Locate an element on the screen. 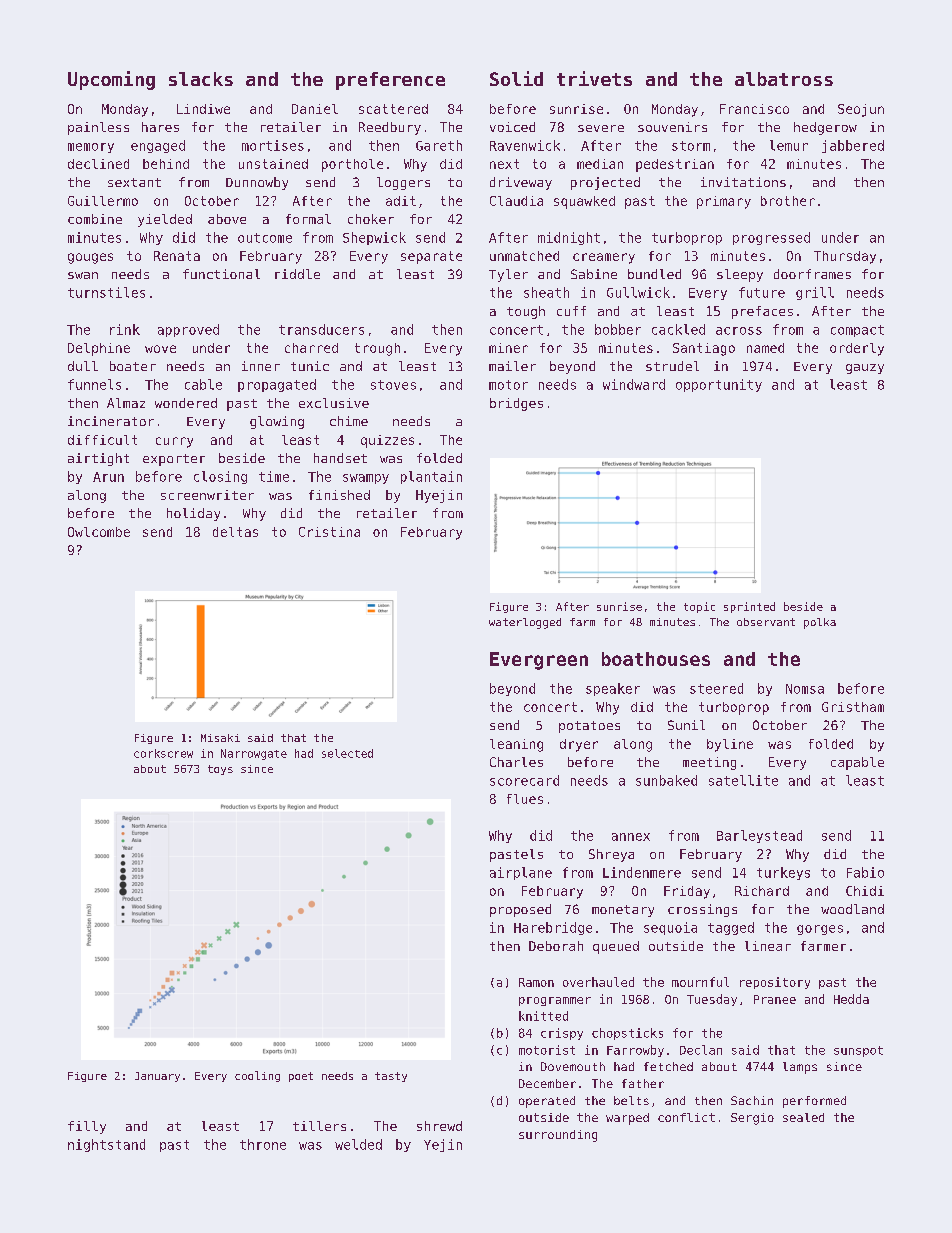  gauzy is located at coordinates (865, 369).
